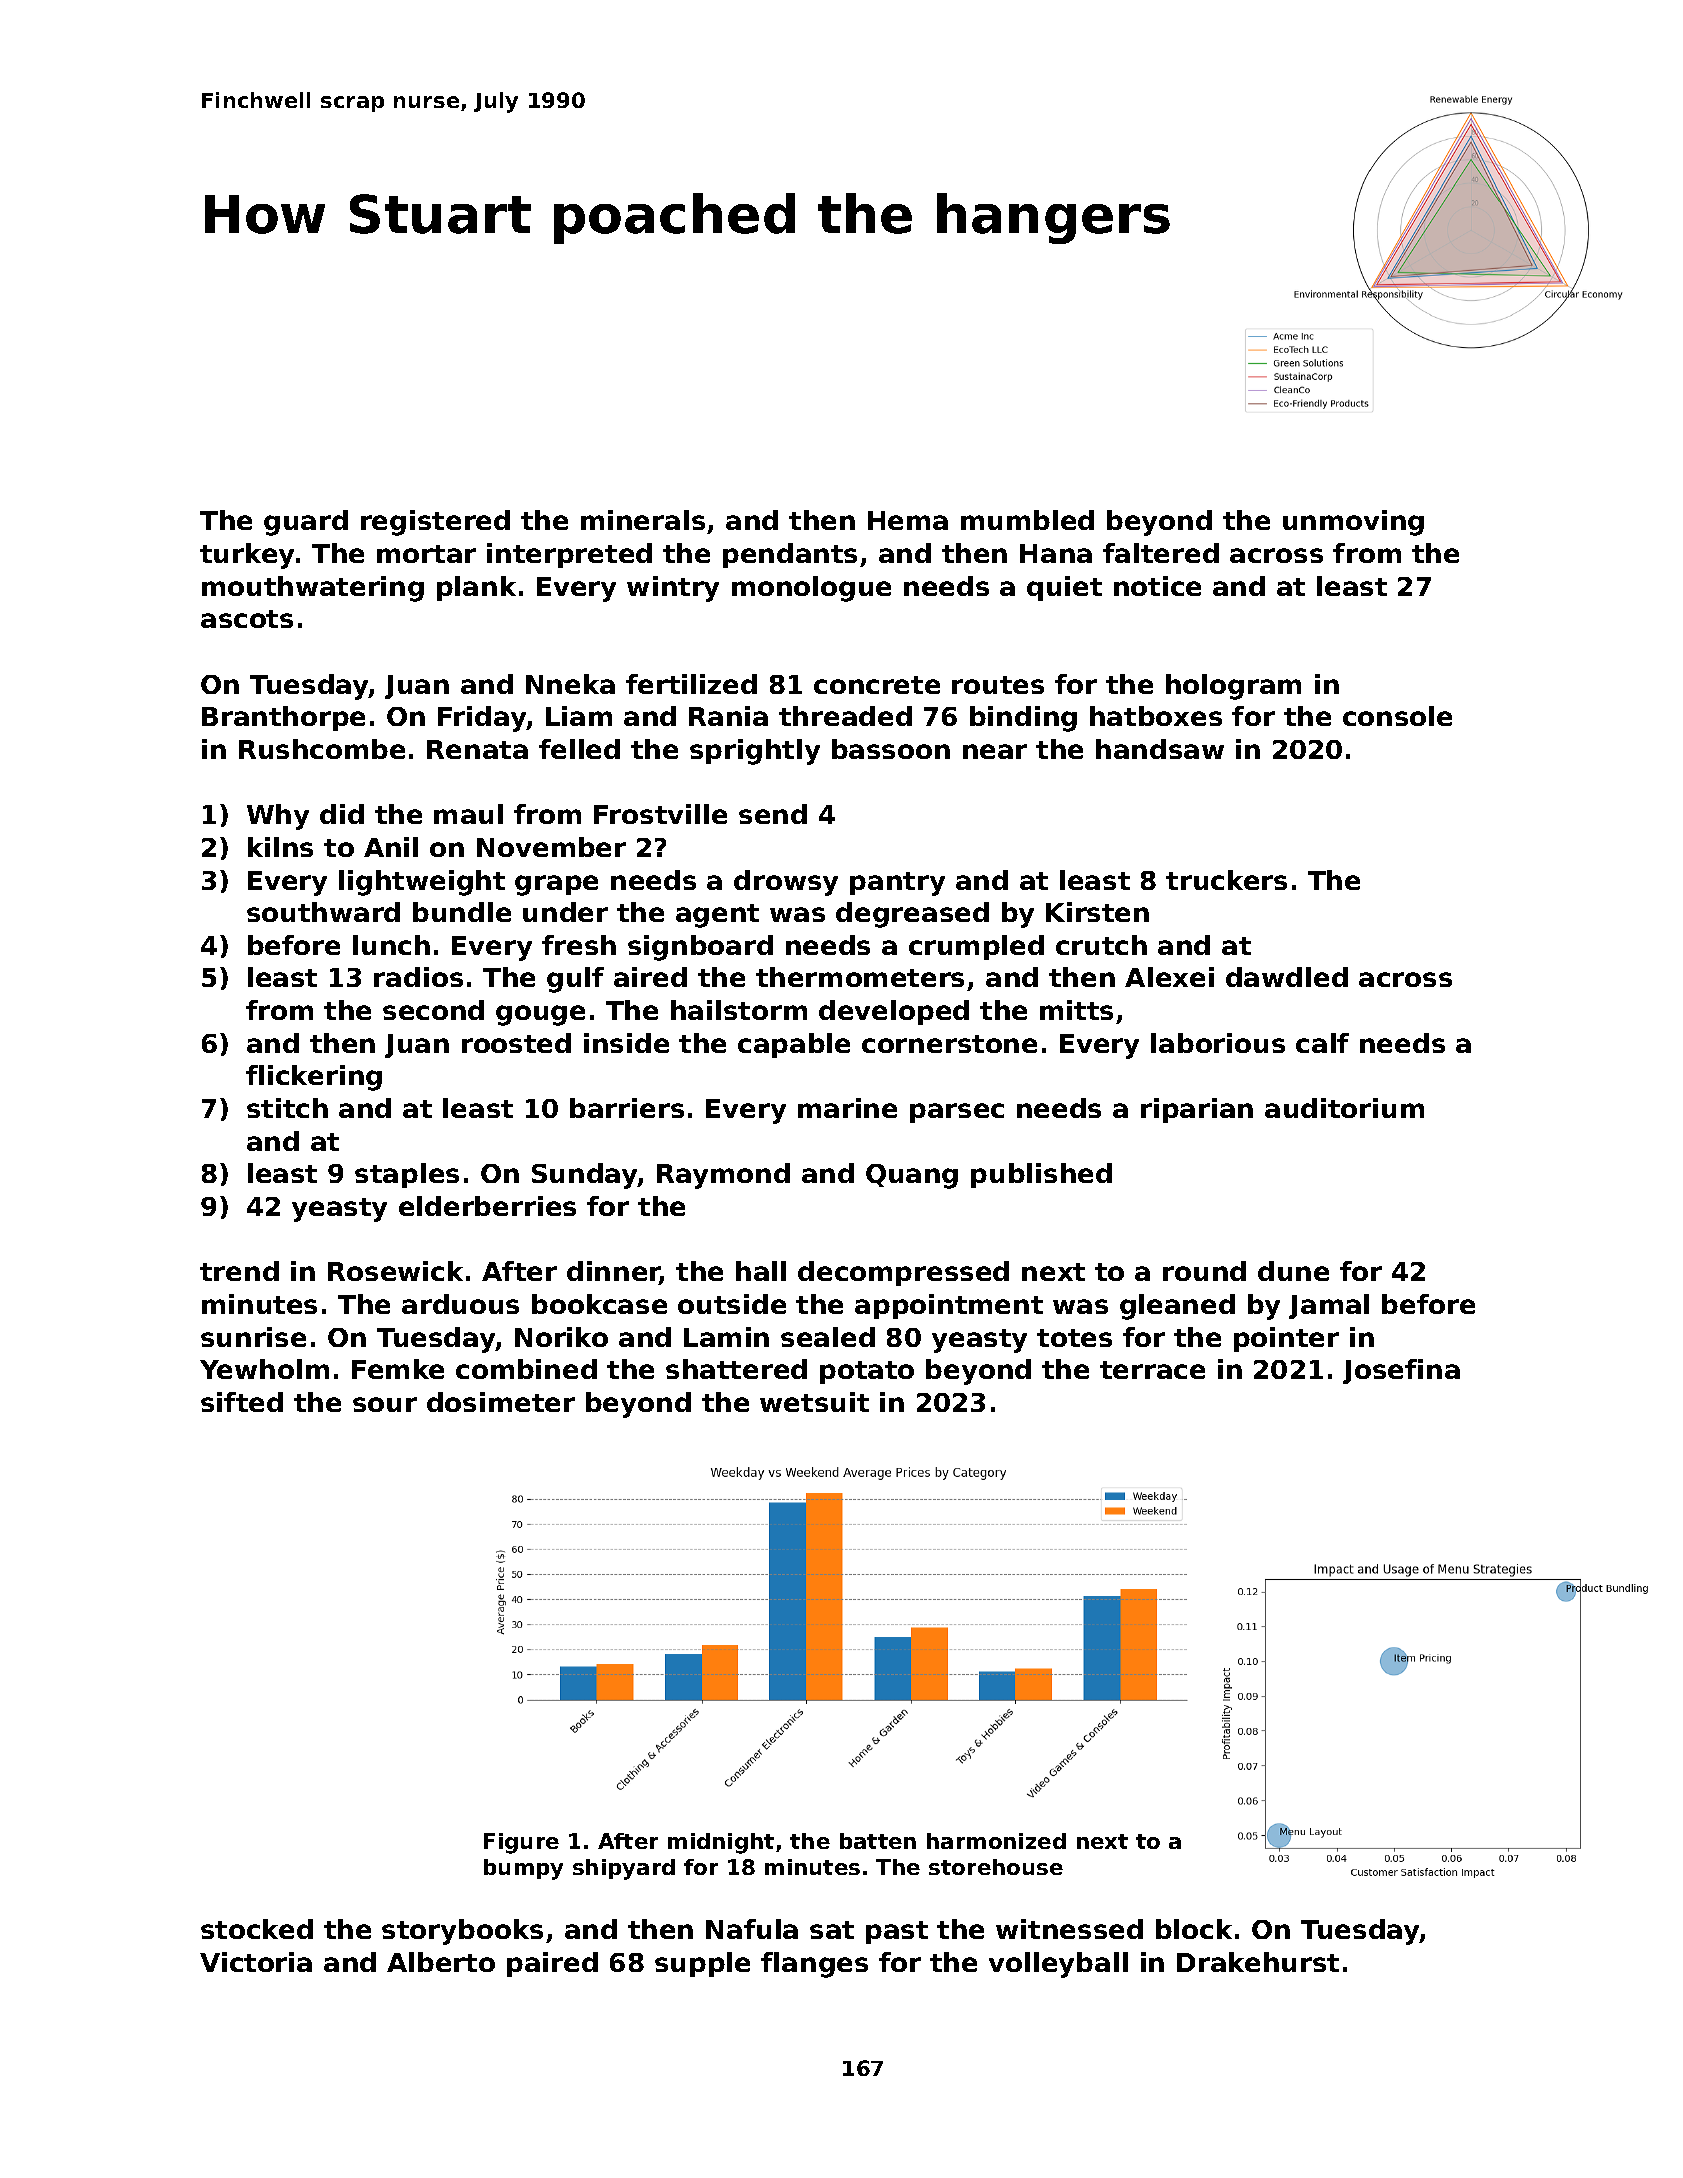  I want to click on Drakehurst, so click(1258, 1962).
